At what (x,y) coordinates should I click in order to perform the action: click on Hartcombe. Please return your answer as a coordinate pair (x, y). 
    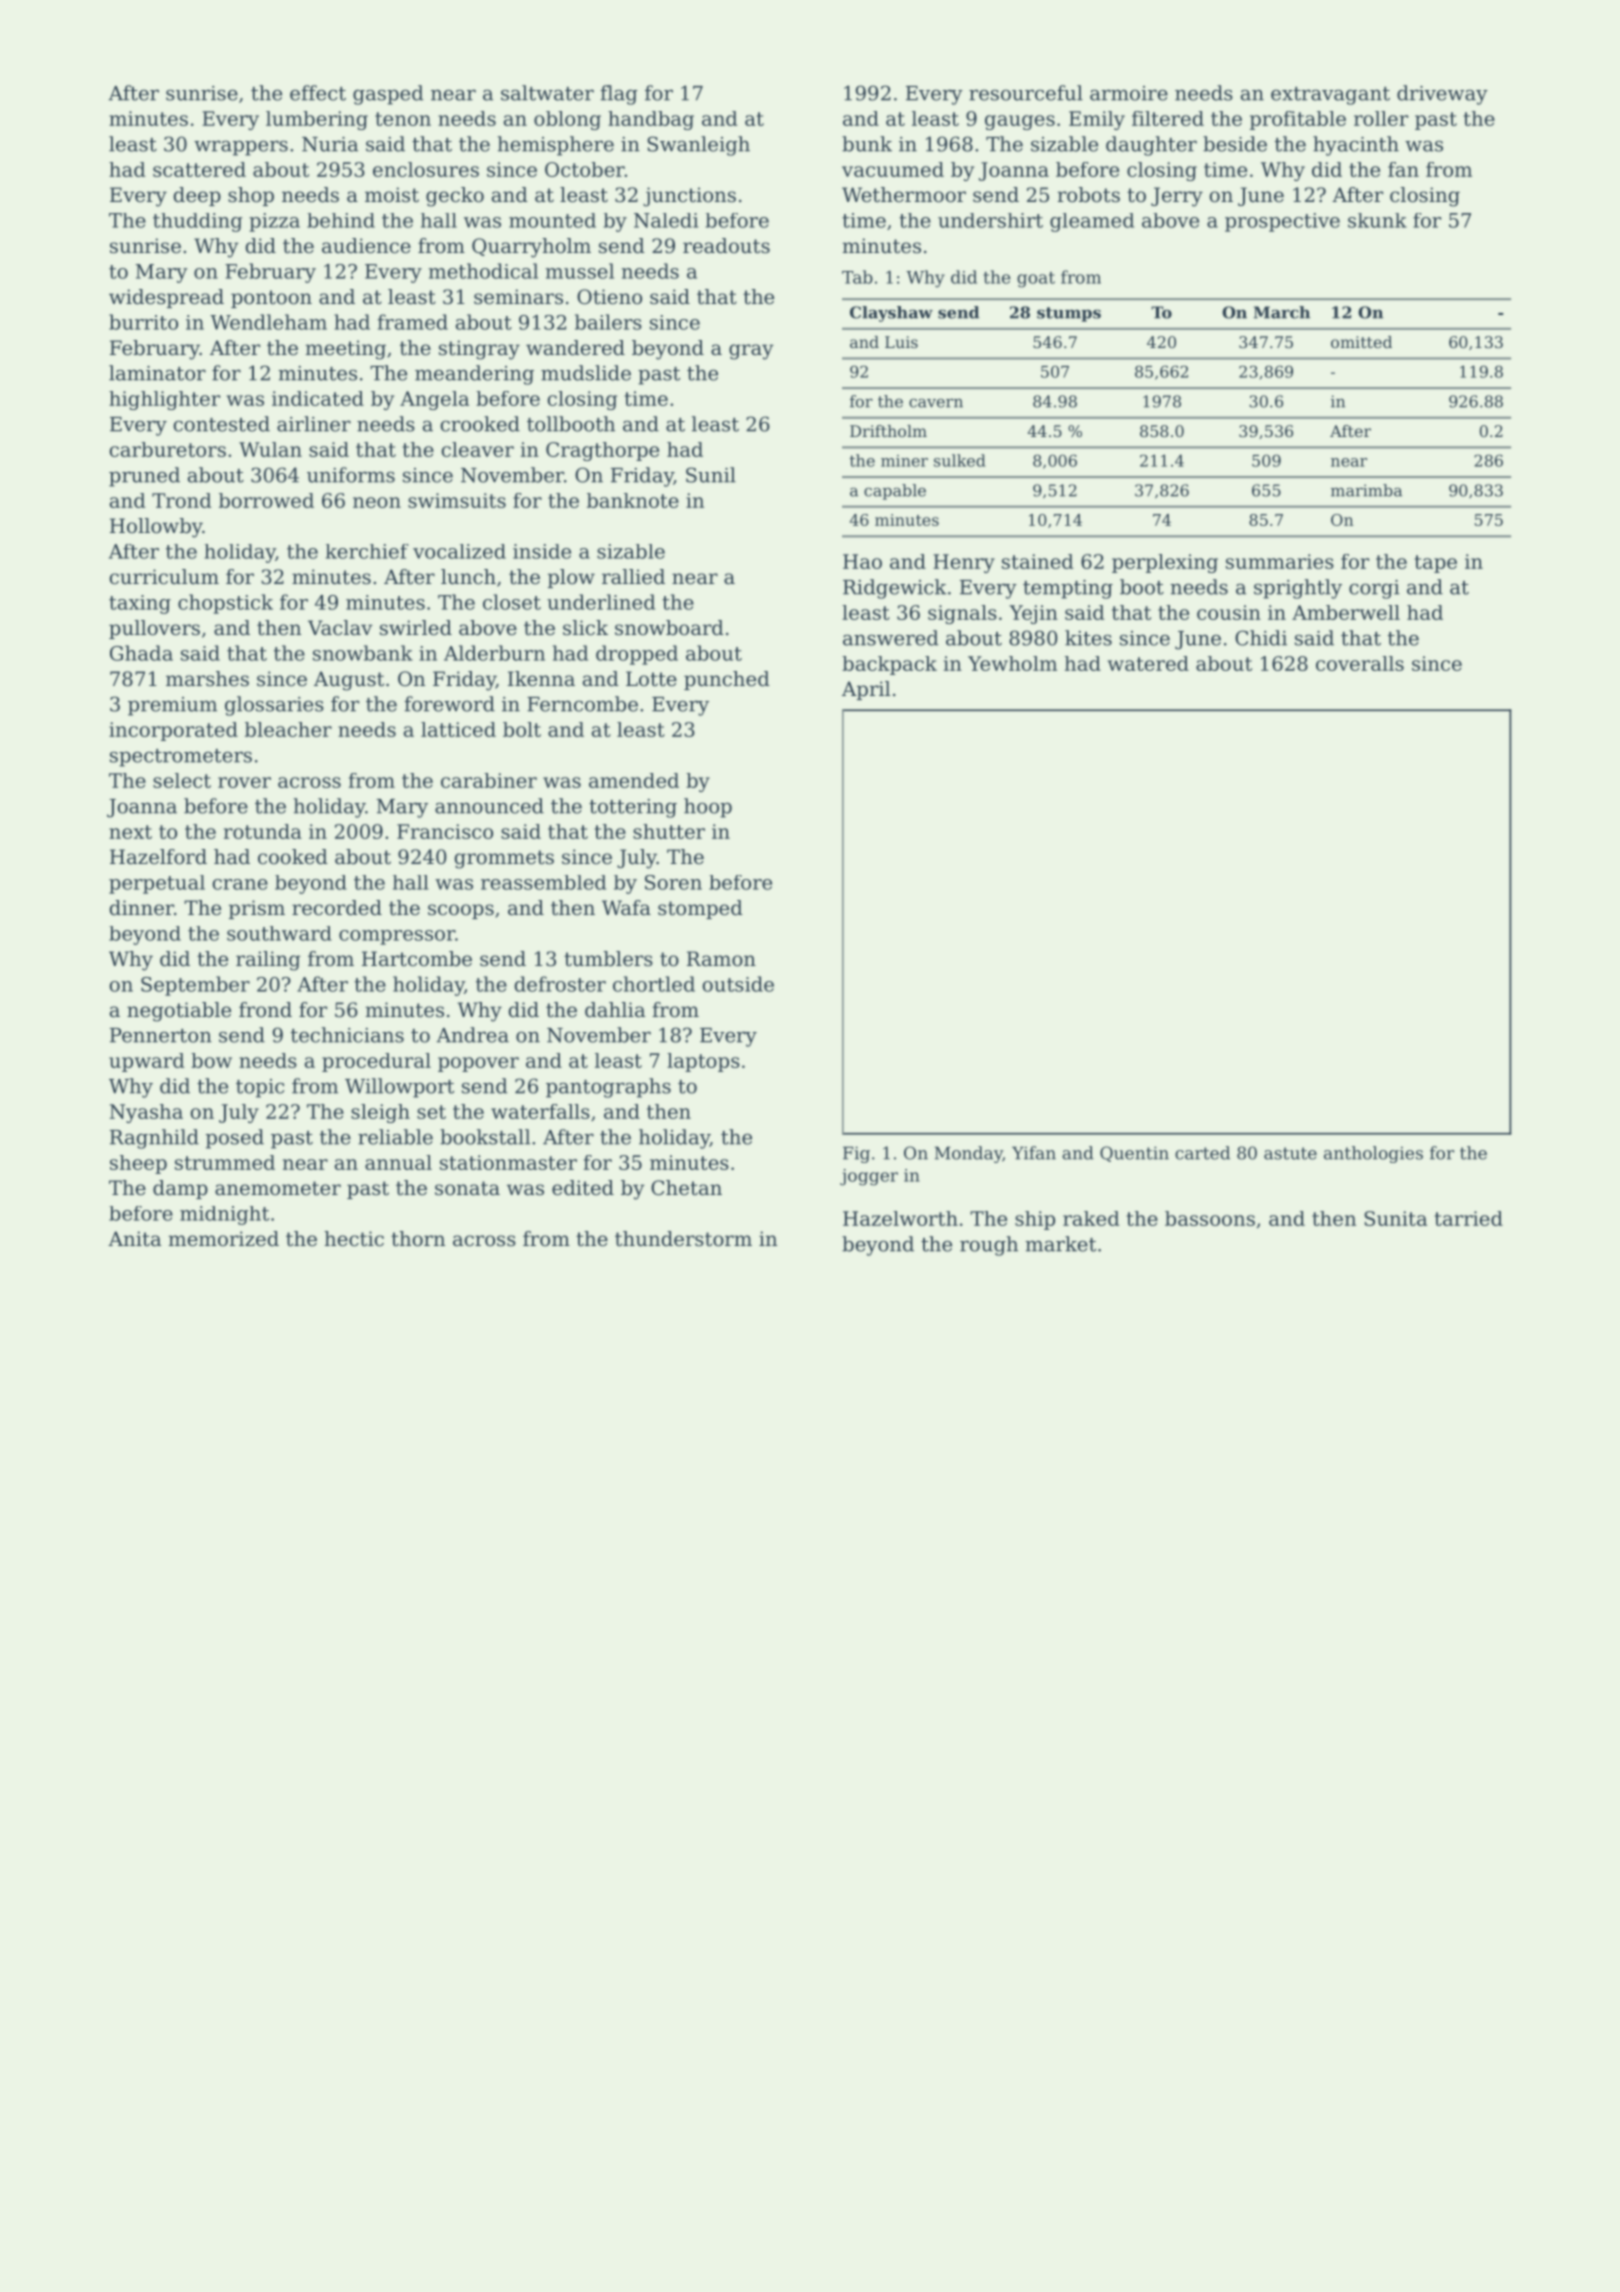
    Looking at the image, I should click on (417, 958).
